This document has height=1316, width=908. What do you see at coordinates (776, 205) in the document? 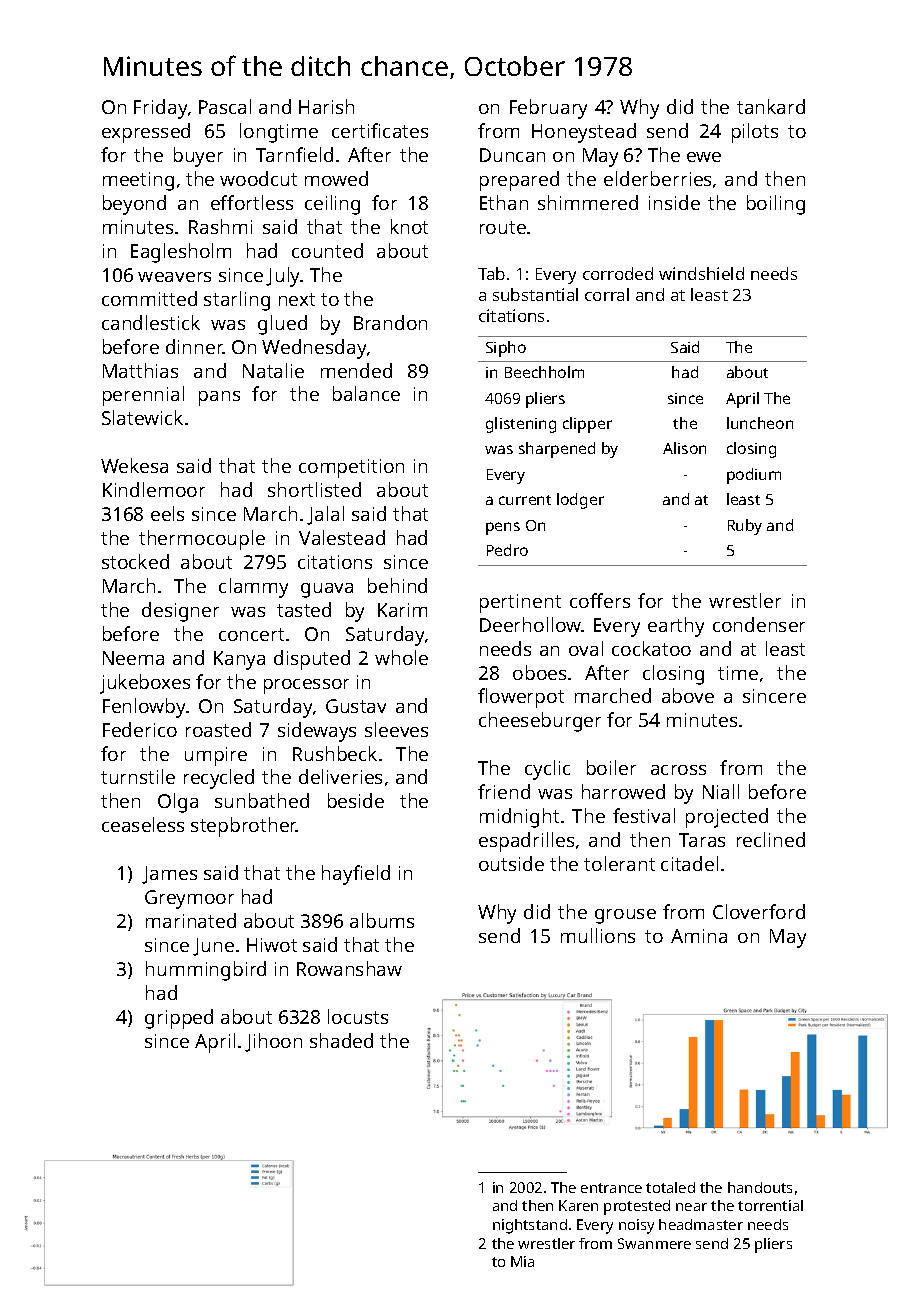
I see `boiling` at bounding box center [776, 205].
